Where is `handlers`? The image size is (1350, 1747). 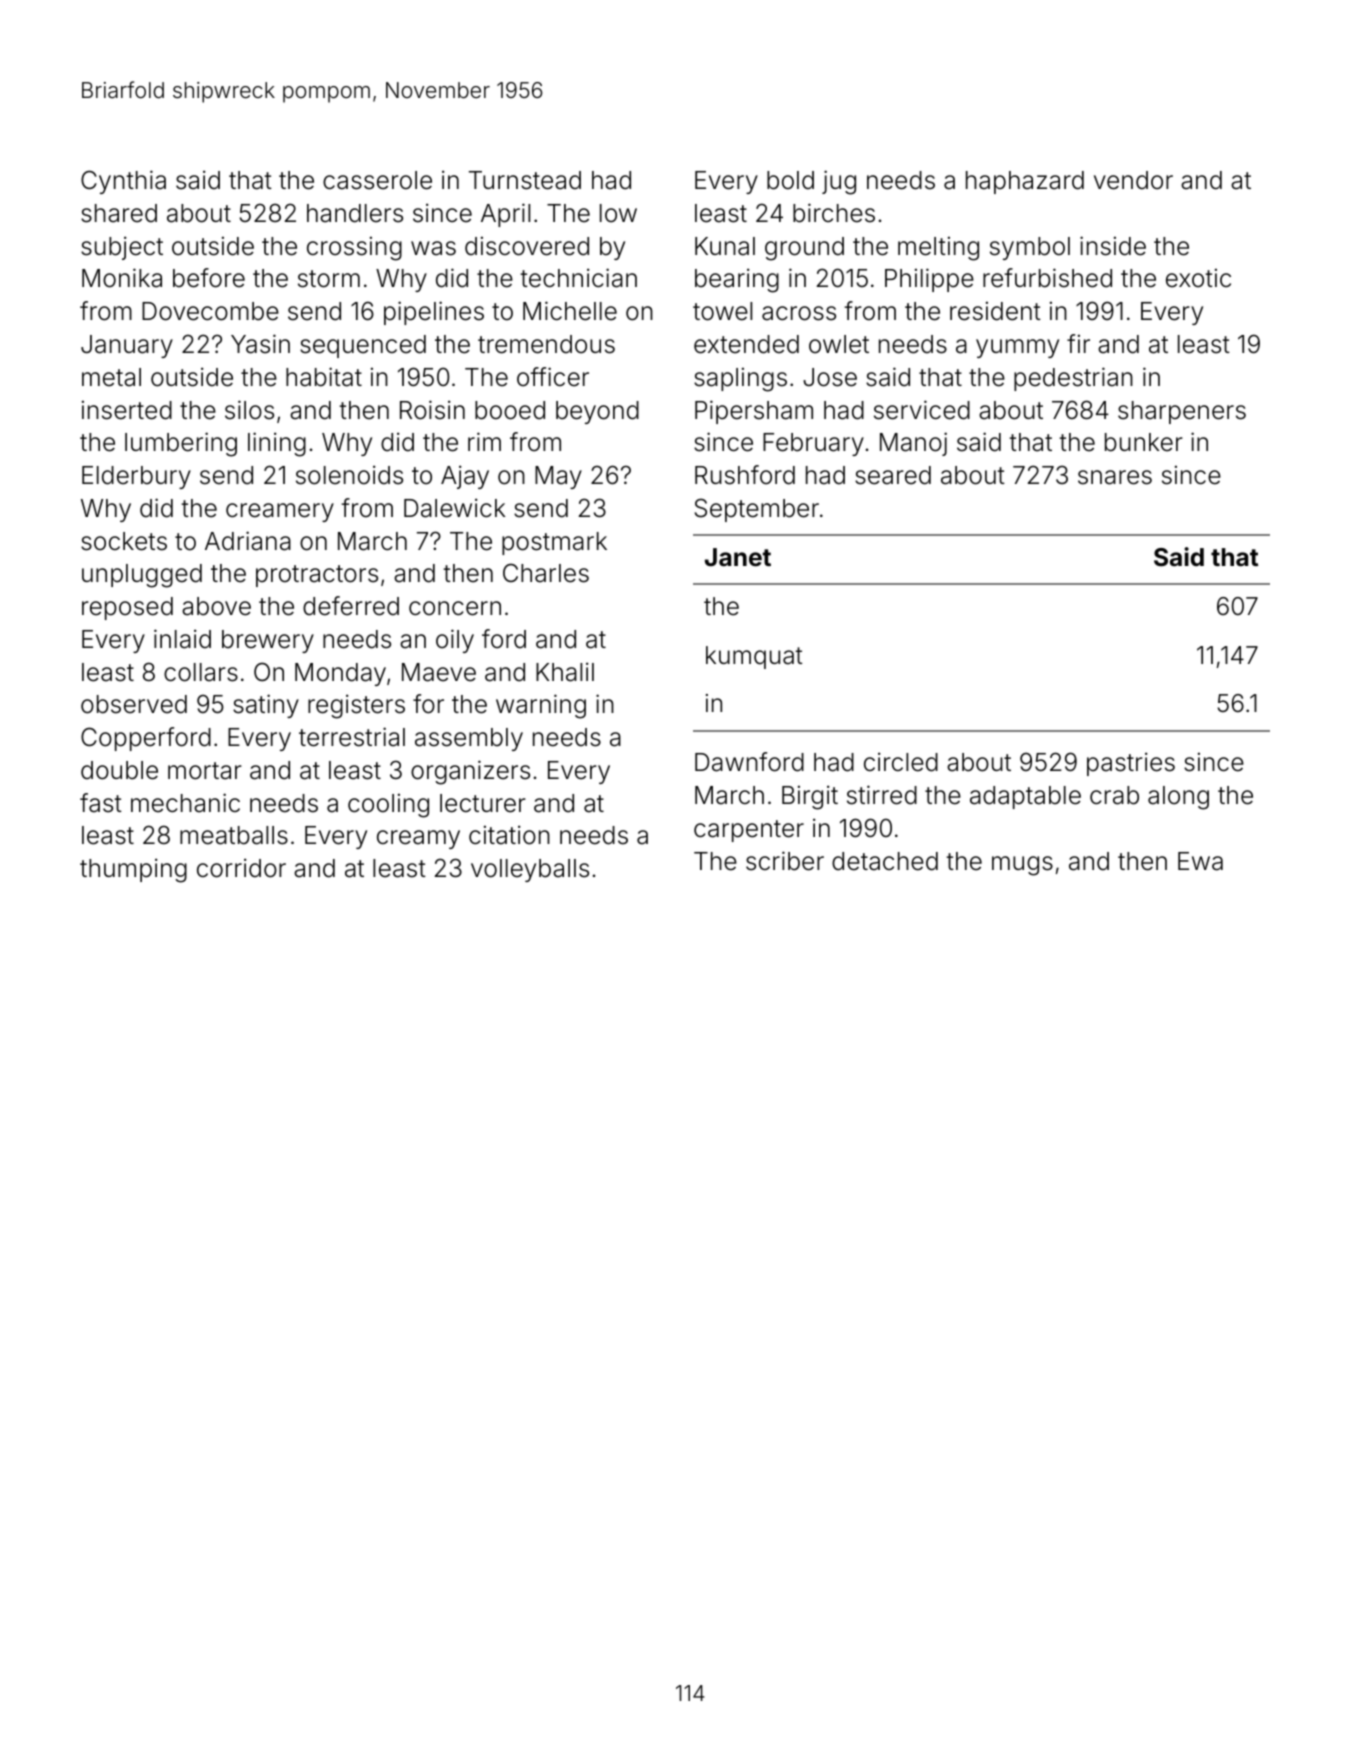 handlers is located at coordinates (355, 213).
